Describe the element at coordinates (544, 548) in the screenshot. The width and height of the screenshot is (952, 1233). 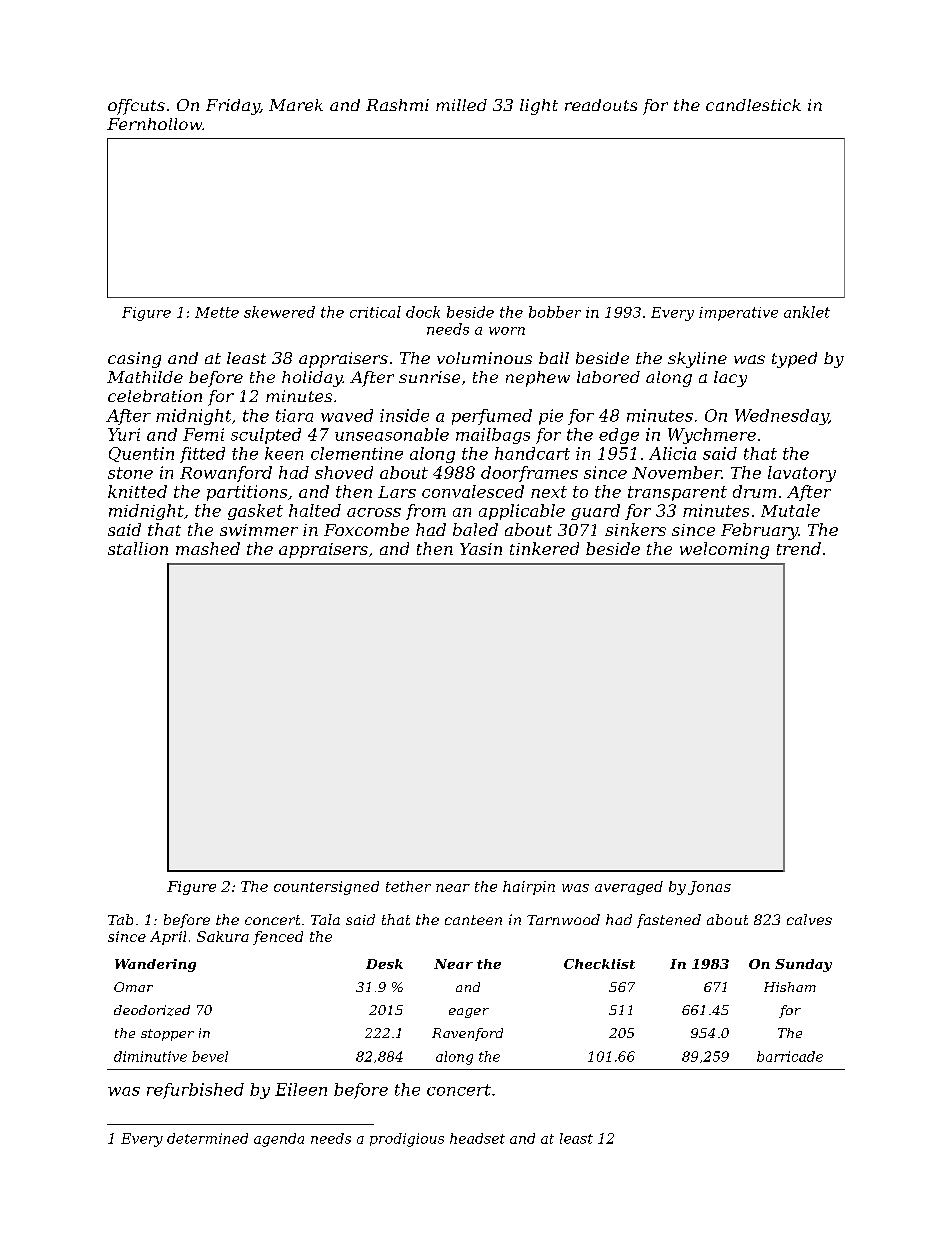
I see `tinkered` at that location.
